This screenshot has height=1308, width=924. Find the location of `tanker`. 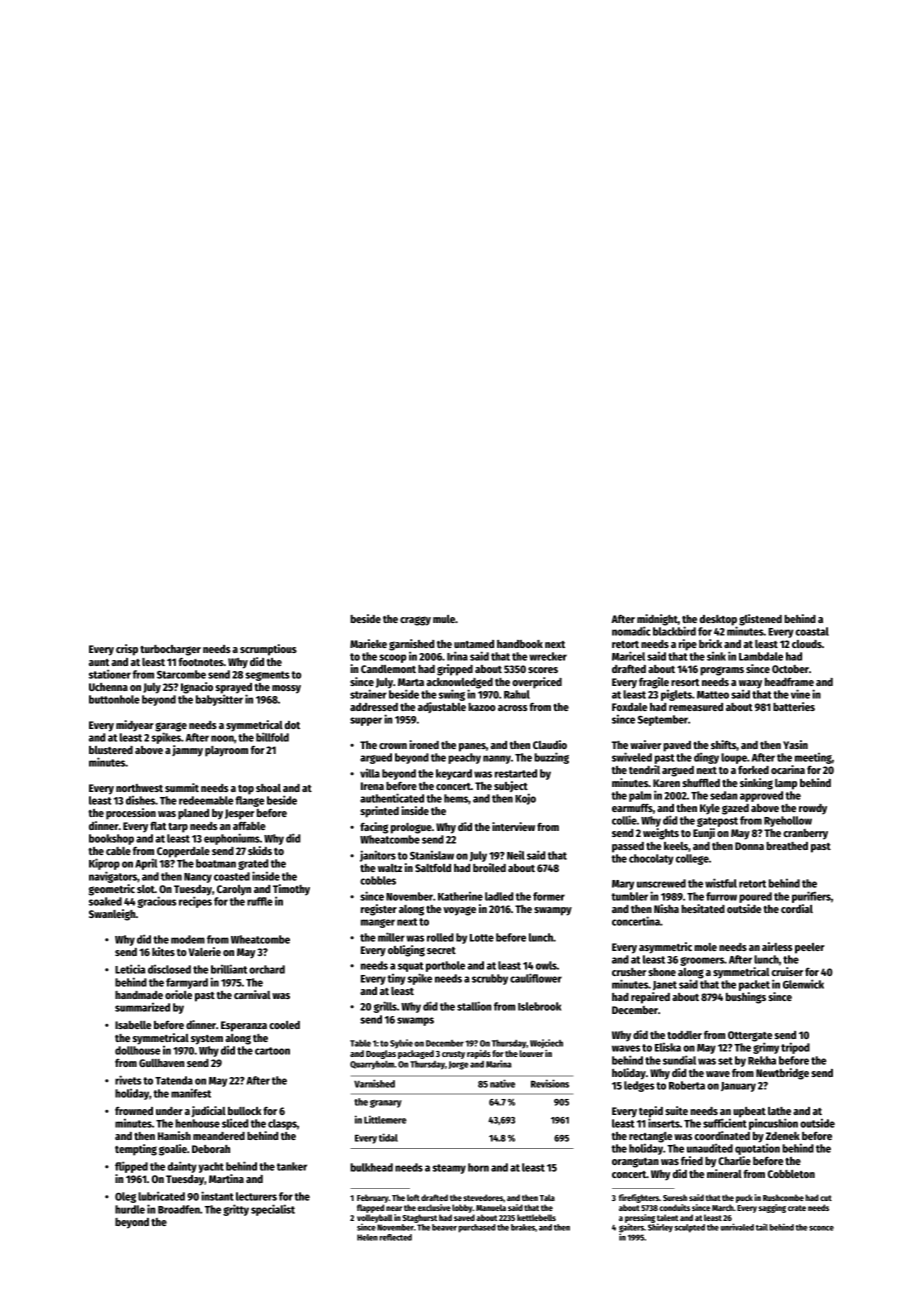

tanker is located at coordinates (292, 1166).
